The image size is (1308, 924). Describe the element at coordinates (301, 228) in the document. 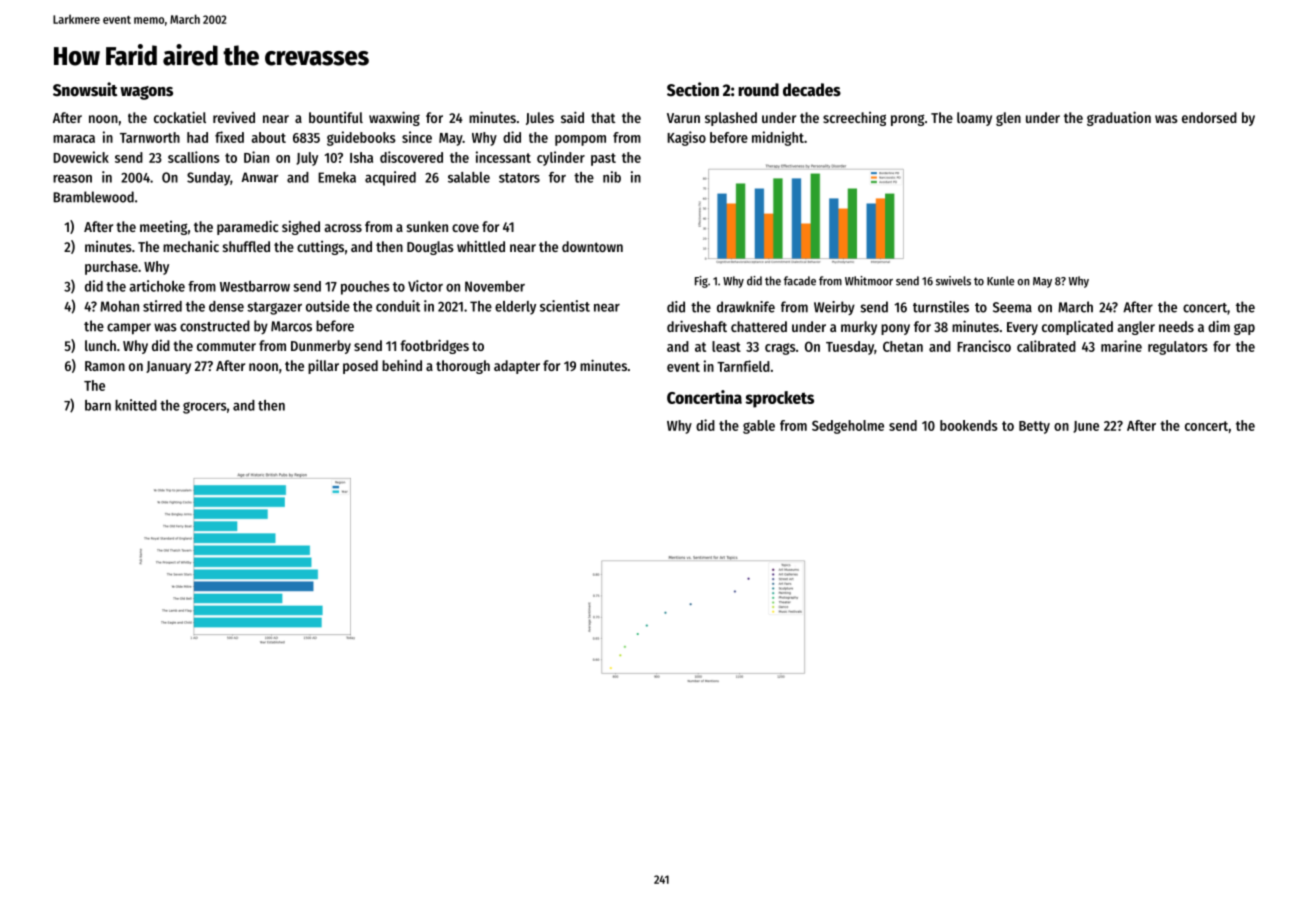

I see `sighed` at that location.
